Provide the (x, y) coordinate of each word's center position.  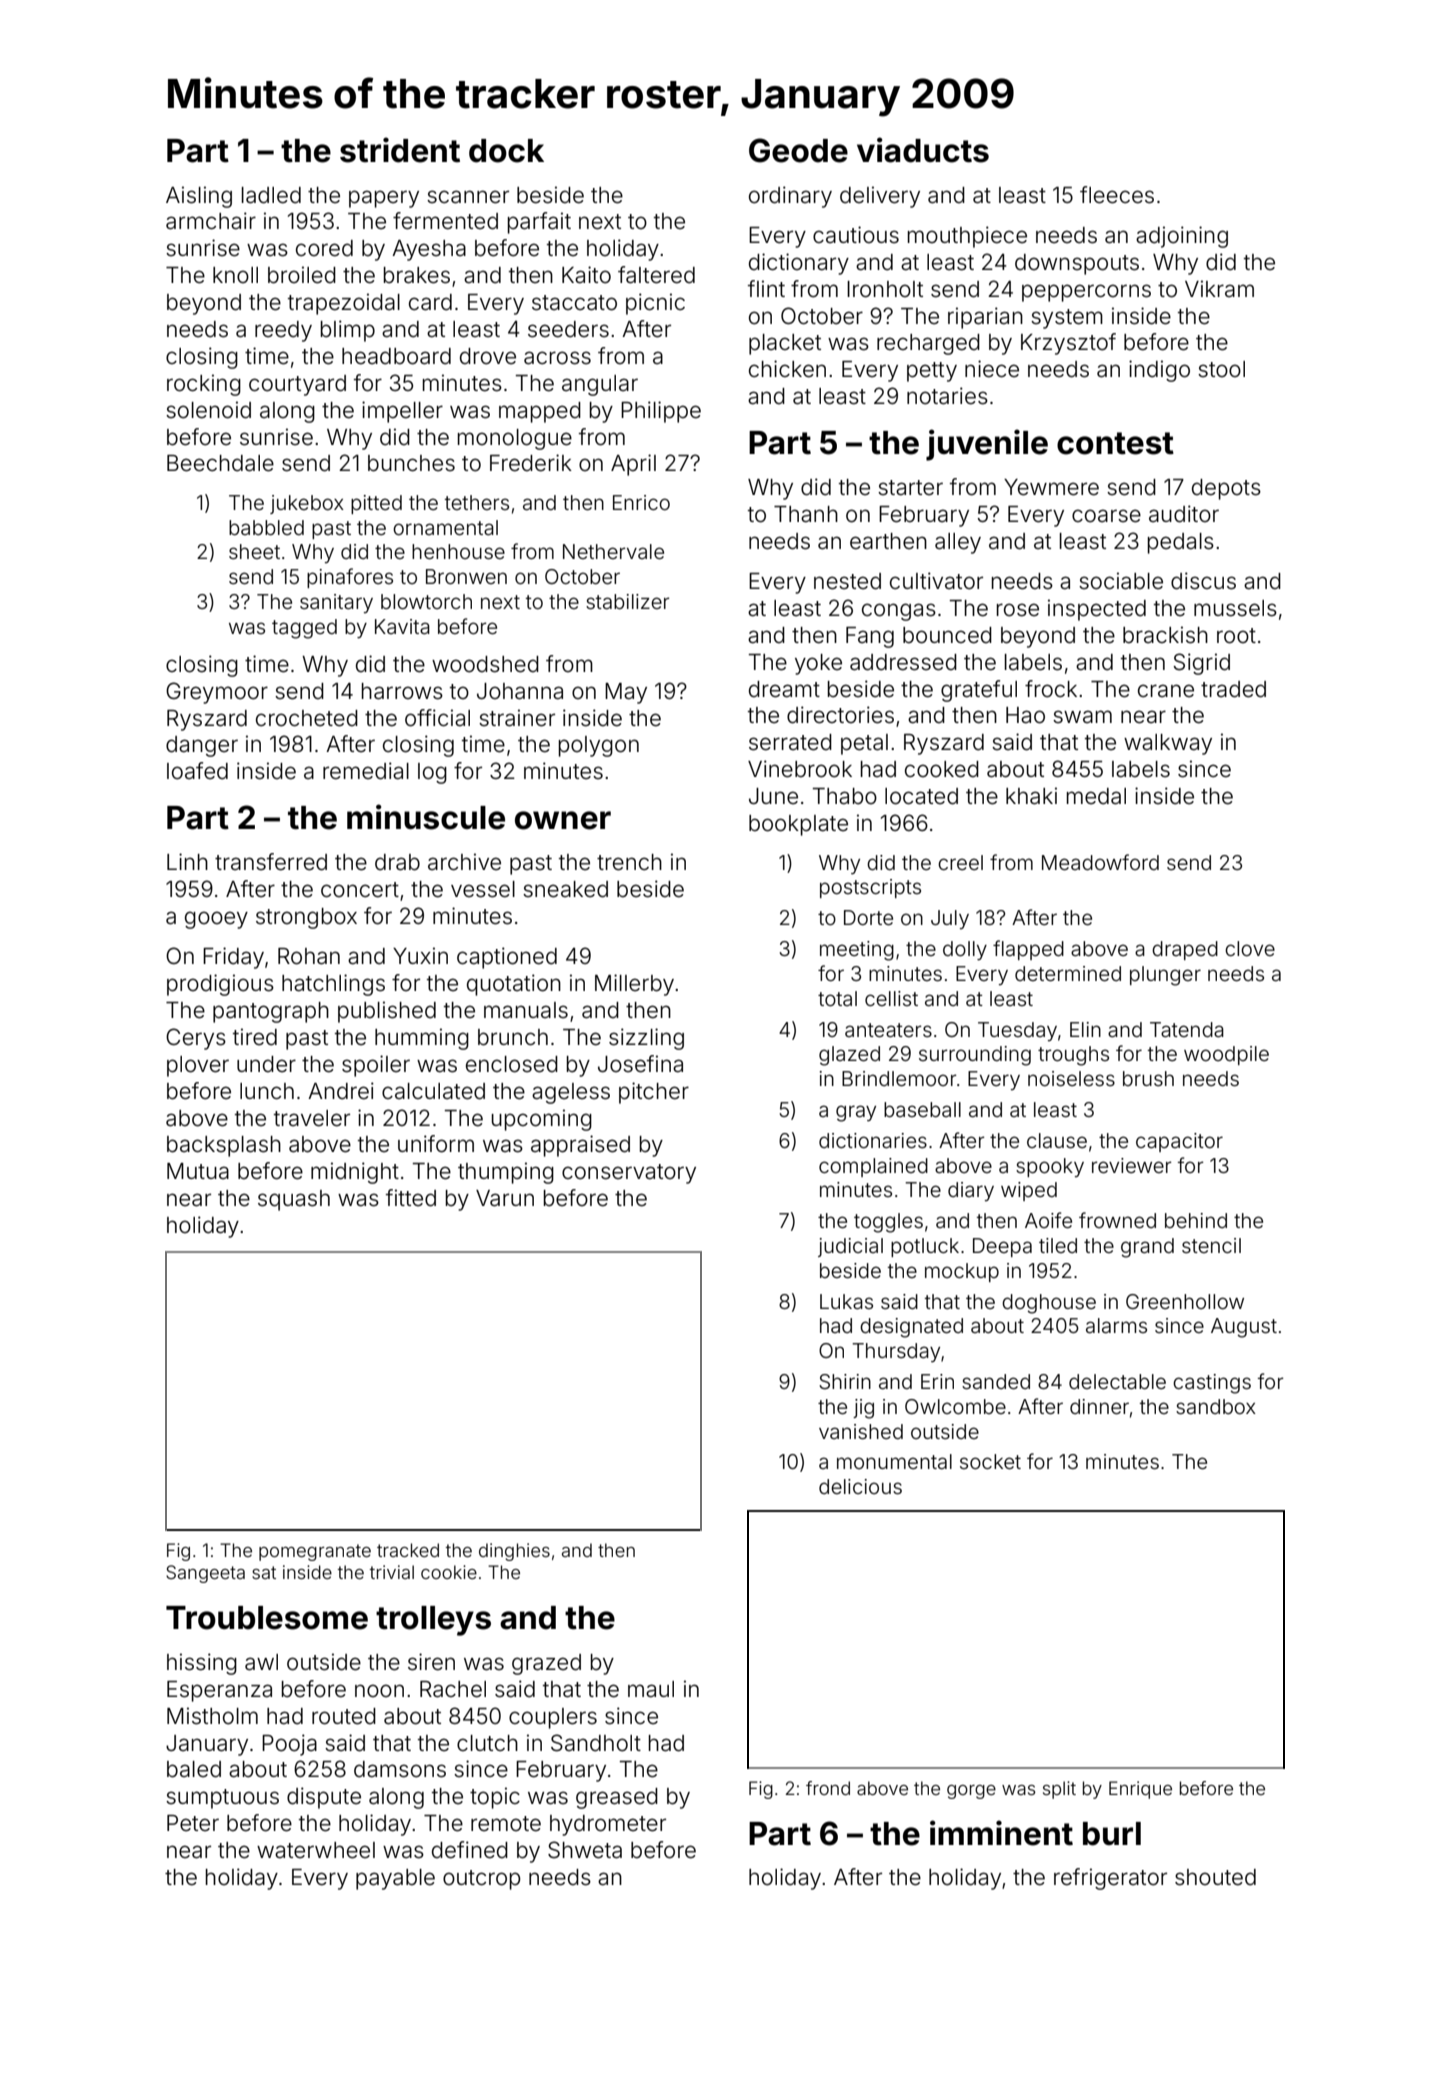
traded (1233, 689)
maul (651, 1689)
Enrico (641, 502)
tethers (476, 502)
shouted (1215, 1877)
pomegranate (315, 1552)
